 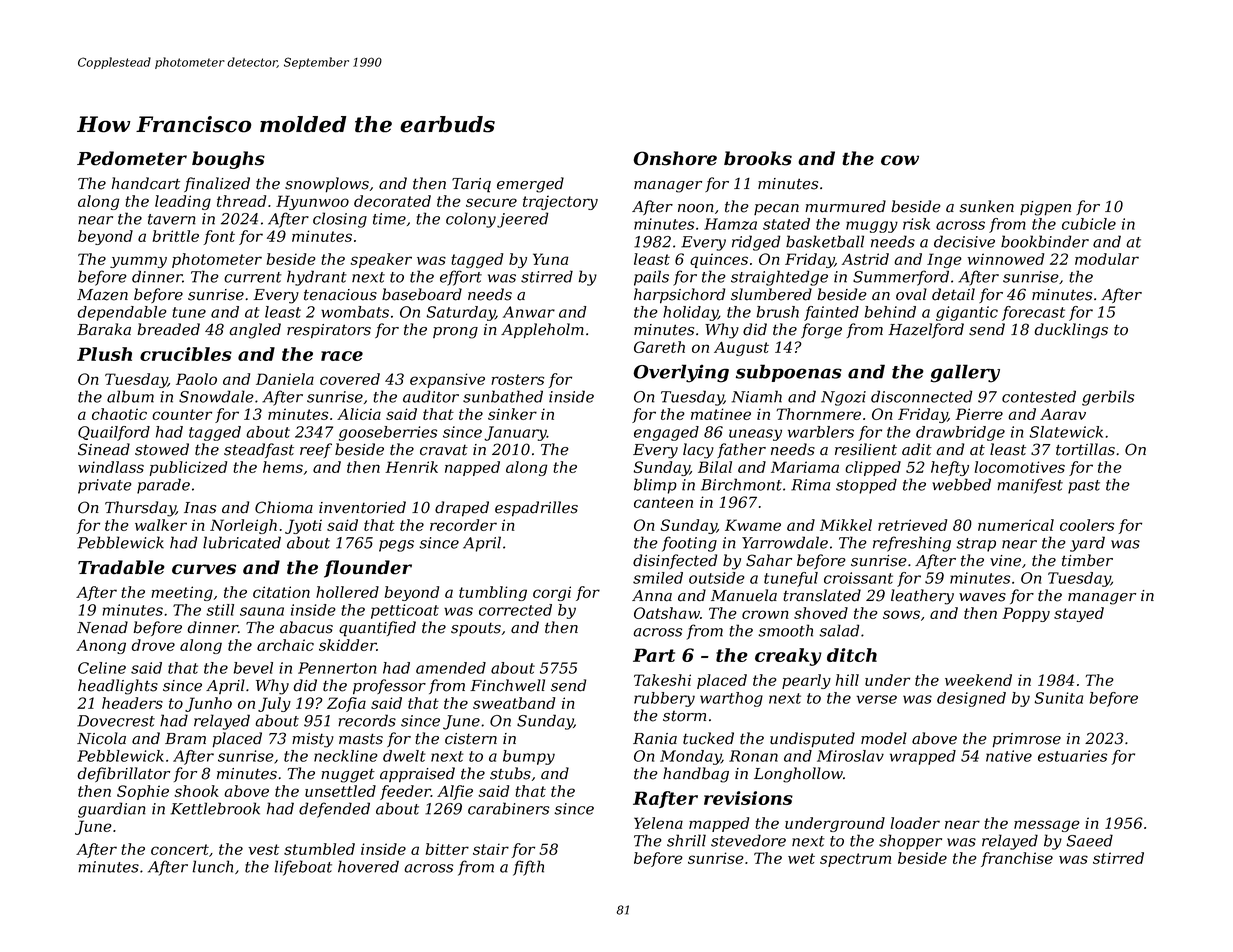 What do you see at coordinates (253, 277) in the page?
I see `current` at bounding box center [253, 277].
